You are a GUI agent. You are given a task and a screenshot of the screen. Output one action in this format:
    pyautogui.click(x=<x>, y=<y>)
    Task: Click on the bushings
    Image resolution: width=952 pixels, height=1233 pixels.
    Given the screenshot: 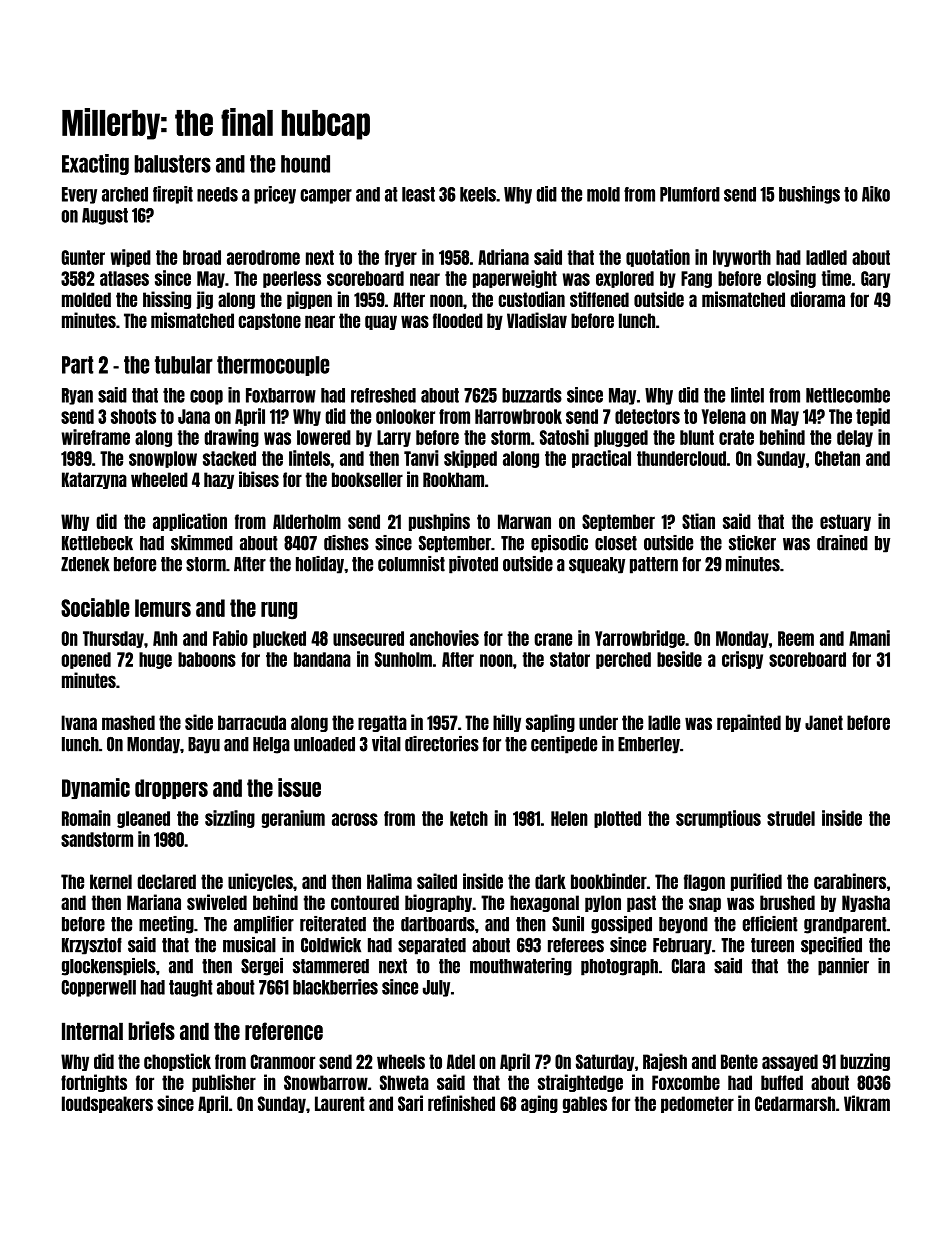 What is the action you would take?
    pyautogui.click(x=809, y=195)
